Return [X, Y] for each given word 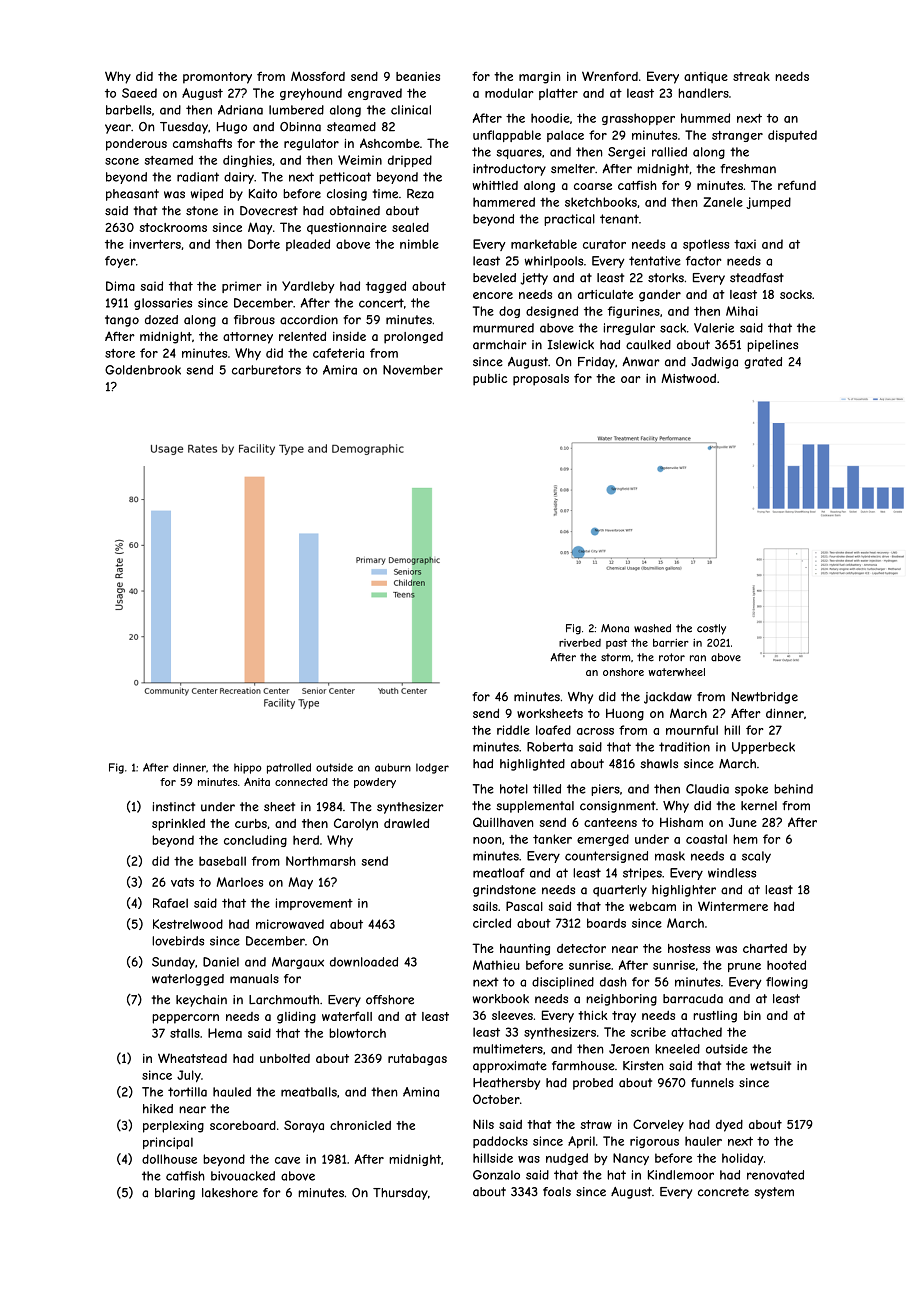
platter [558, 94]
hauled [232, 1092]
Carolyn [356, 824]
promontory [217, 78]
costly [711, 629]
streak [751, 76]
